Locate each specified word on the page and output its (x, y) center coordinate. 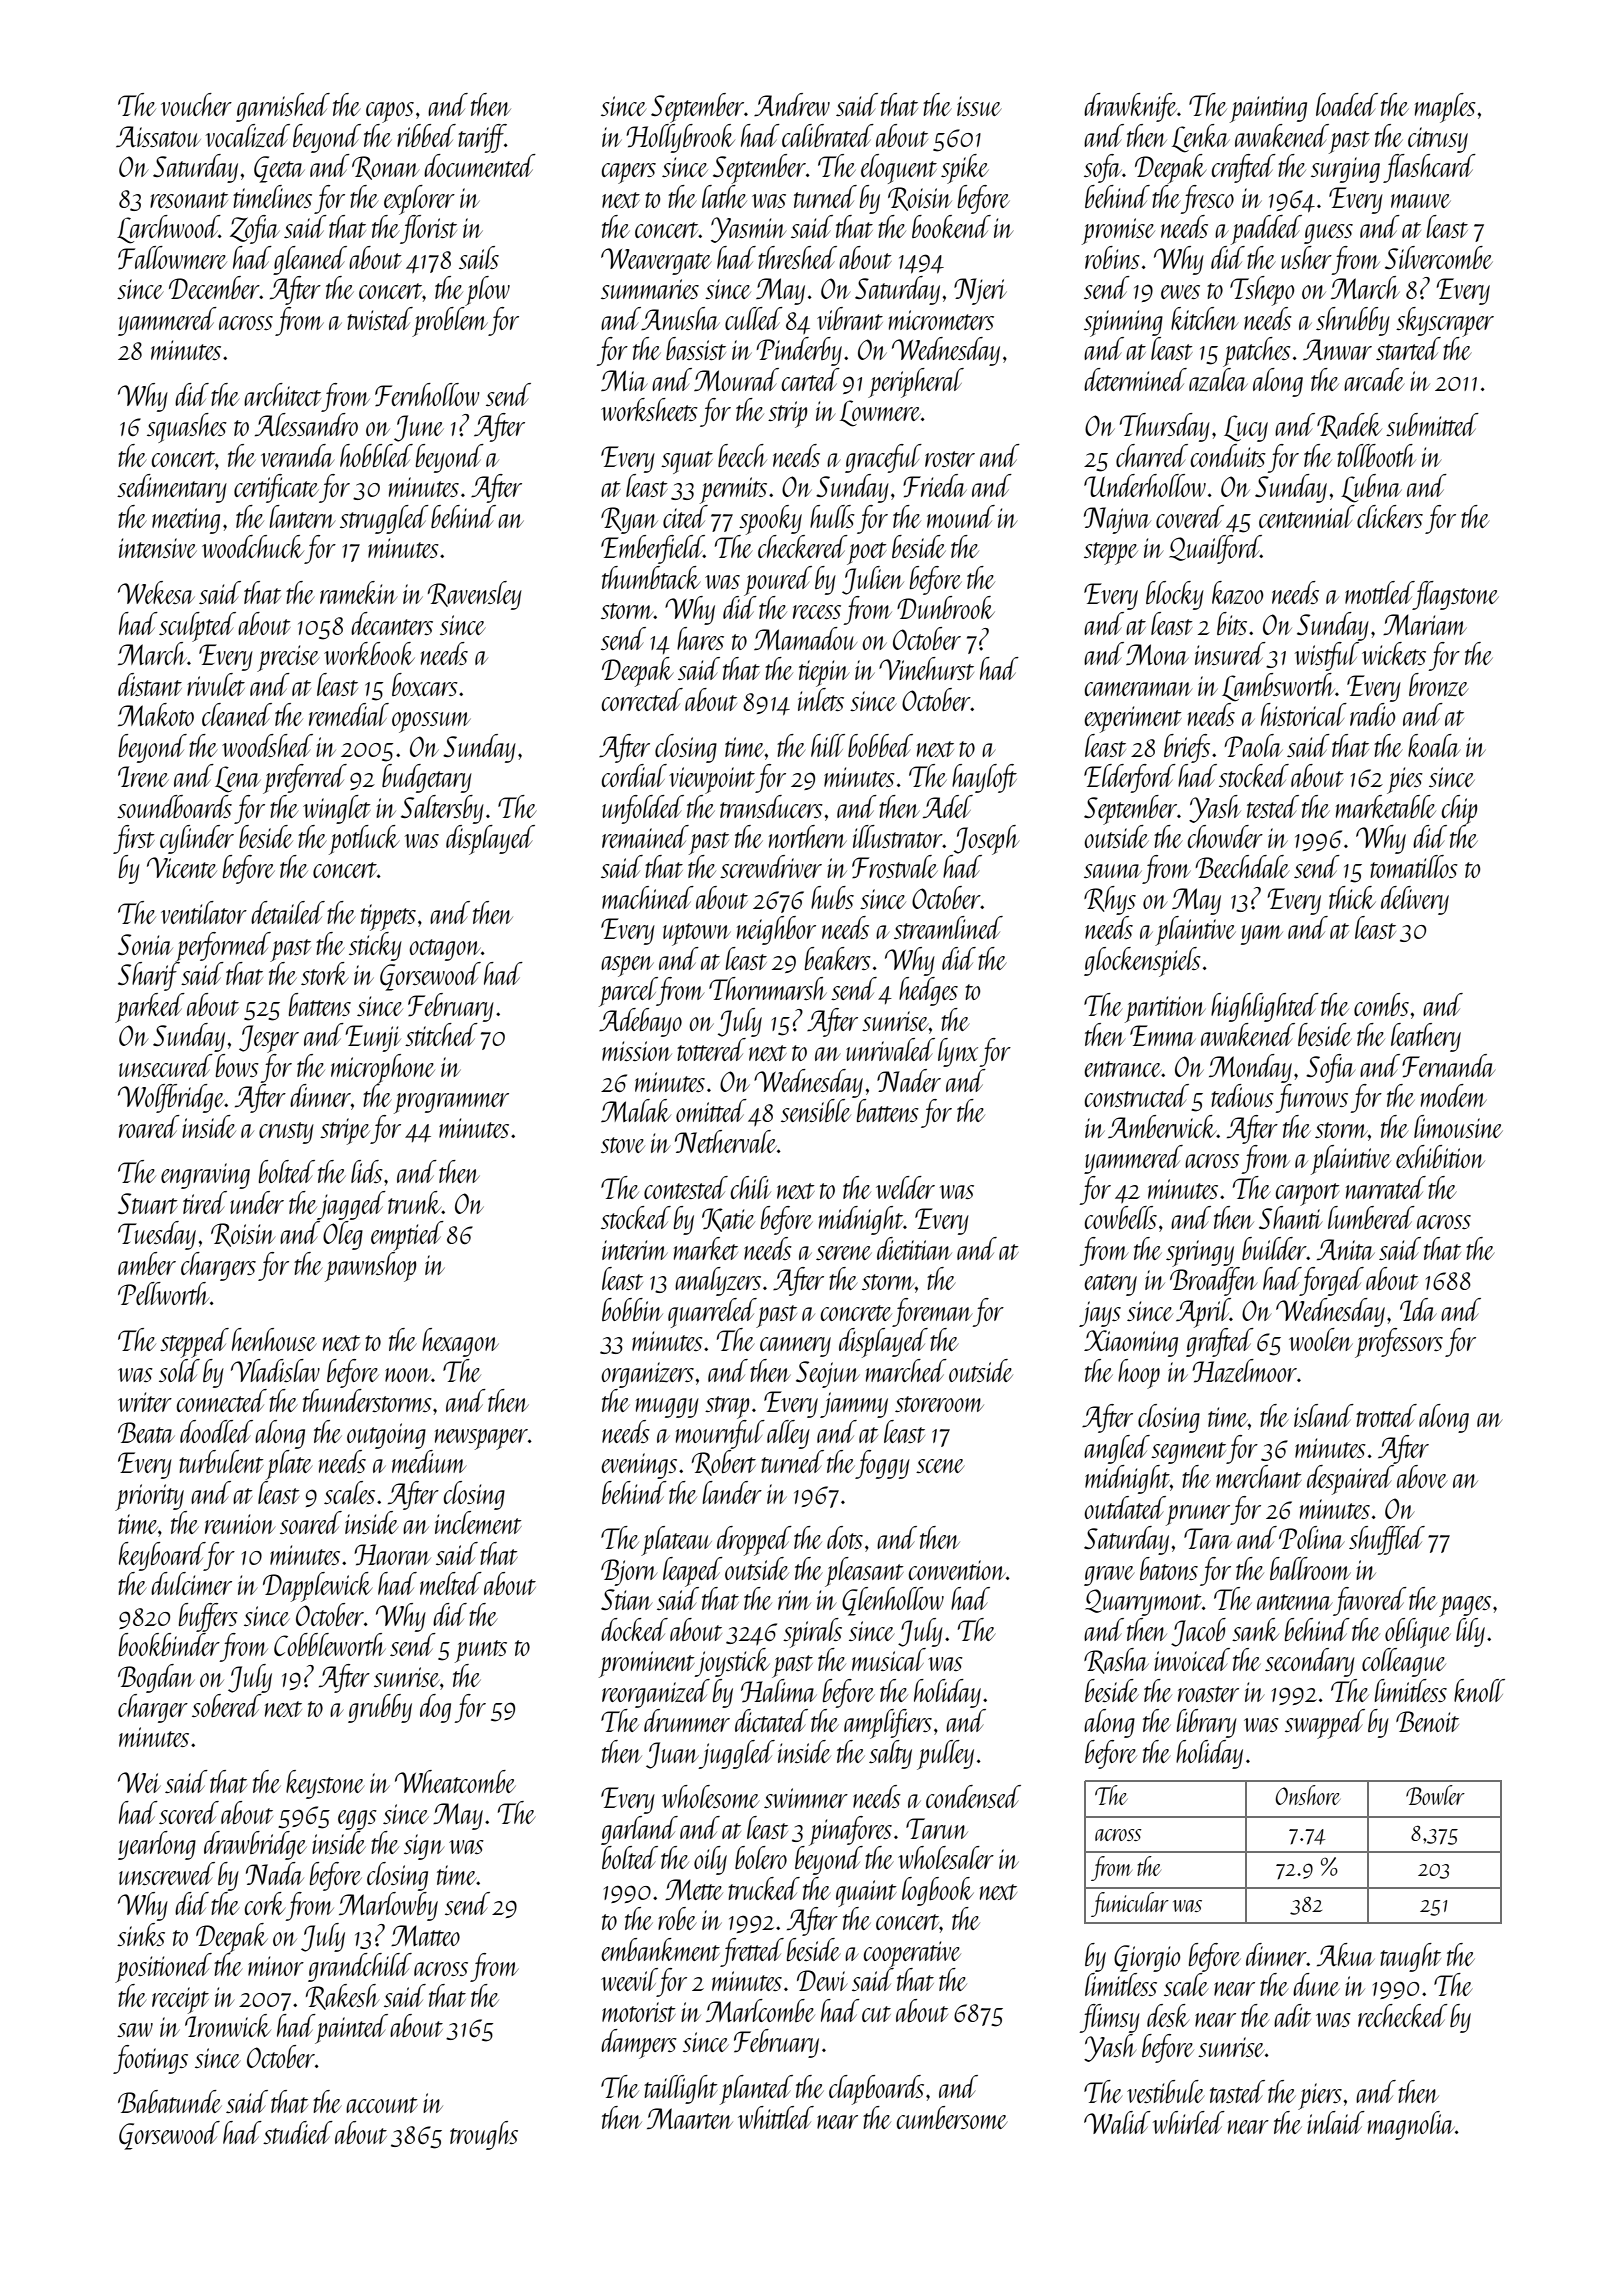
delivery (1415, 900)
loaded (1347, 104)
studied (298, 2132)
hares (700, 638)
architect (282, 394)
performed (223, 947)
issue (979, 106)
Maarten (690, 2118)
